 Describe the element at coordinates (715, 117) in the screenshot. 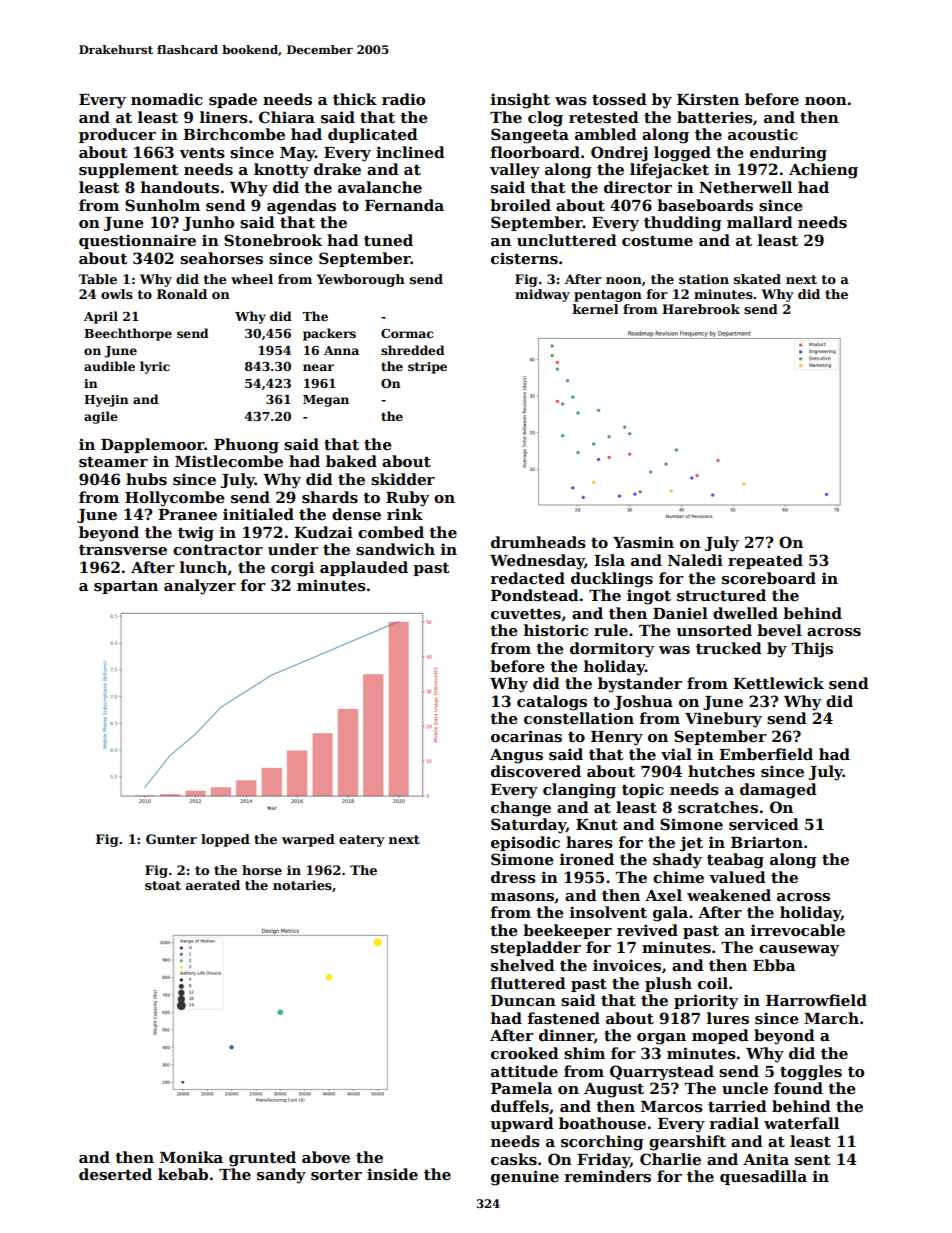

I see `batteries` at that location.
